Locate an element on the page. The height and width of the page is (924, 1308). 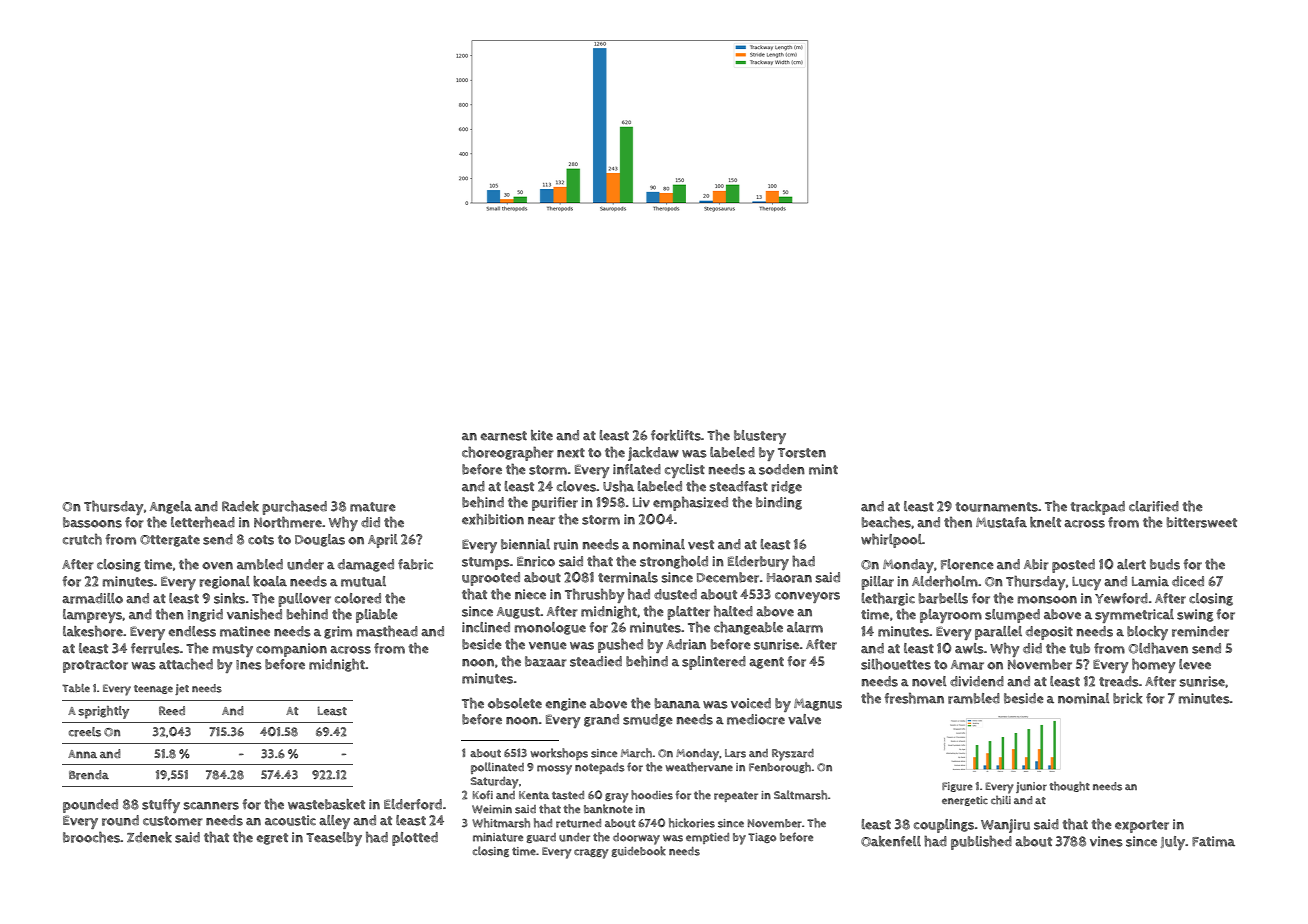
treads is located at coordinates (1119, 681).
